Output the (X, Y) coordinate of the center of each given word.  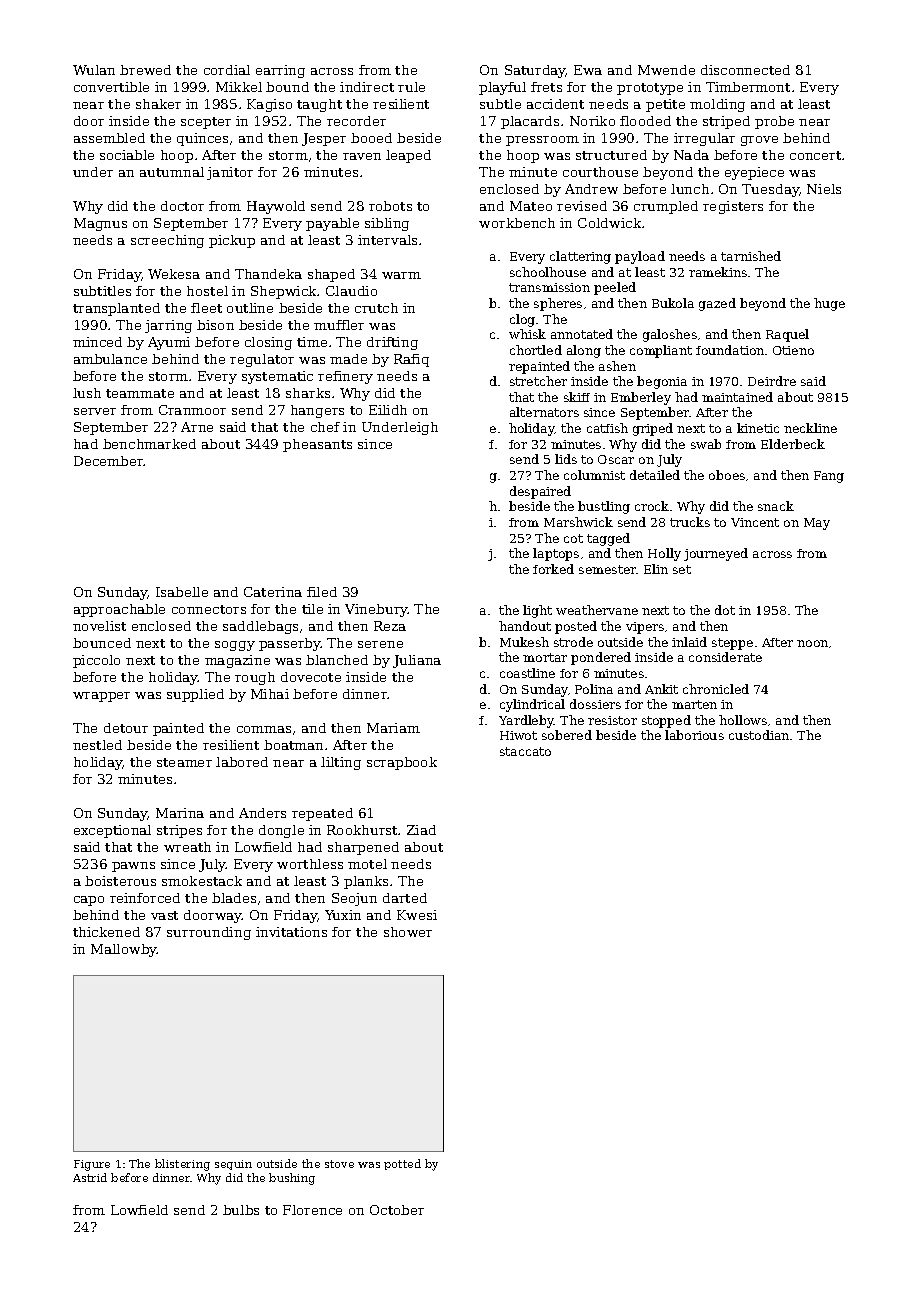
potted (402, 1164)
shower (408, 932)
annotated (582, 334)
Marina (180, 813)
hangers (317, 411)
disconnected (745, 70)
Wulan (94, 70)
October (397, 1210)
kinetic (758, 428)
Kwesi (417, 915)
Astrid (90, 1177)
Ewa (588, 70)
